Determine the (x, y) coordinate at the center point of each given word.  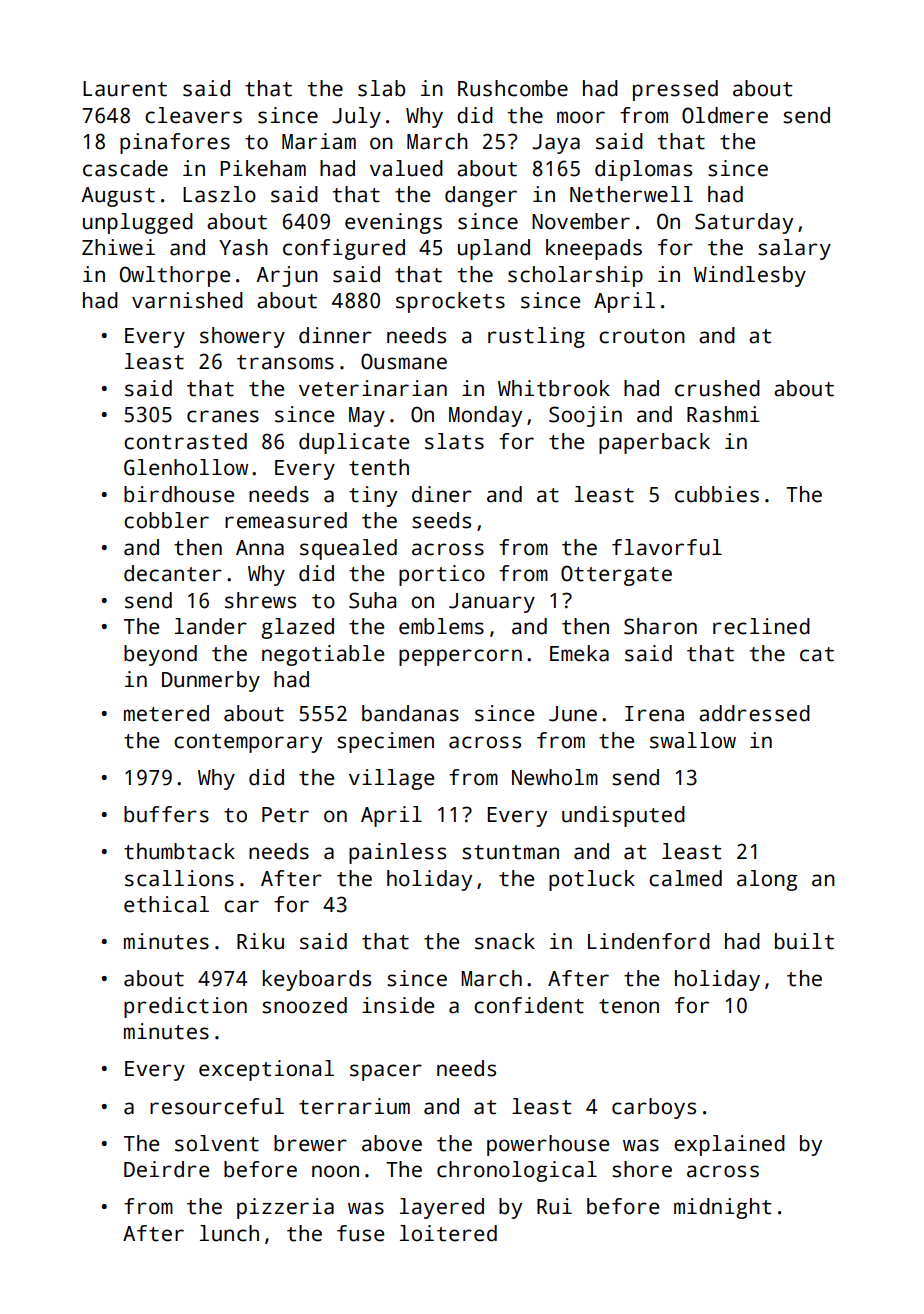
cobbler (166, 520)
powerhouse (548, 1145)
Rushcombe (513, 88)
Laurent (125, 89)
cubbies (717, 494)
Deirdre (166, 1169)
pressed (675, 90)
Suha (372, 600)
